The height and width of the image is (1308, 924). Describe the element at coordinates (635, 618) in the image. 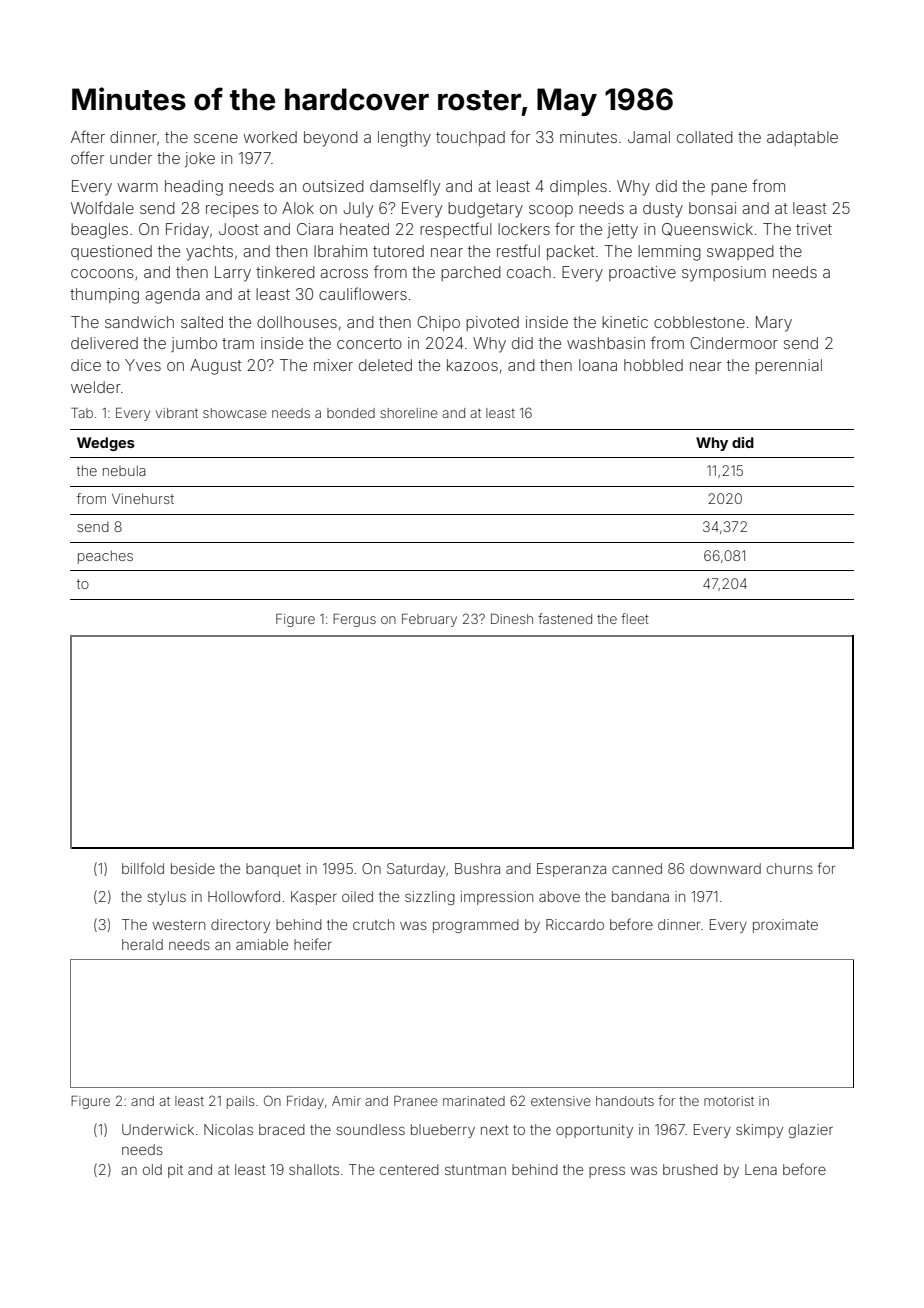

I see `fleet` at that location.
